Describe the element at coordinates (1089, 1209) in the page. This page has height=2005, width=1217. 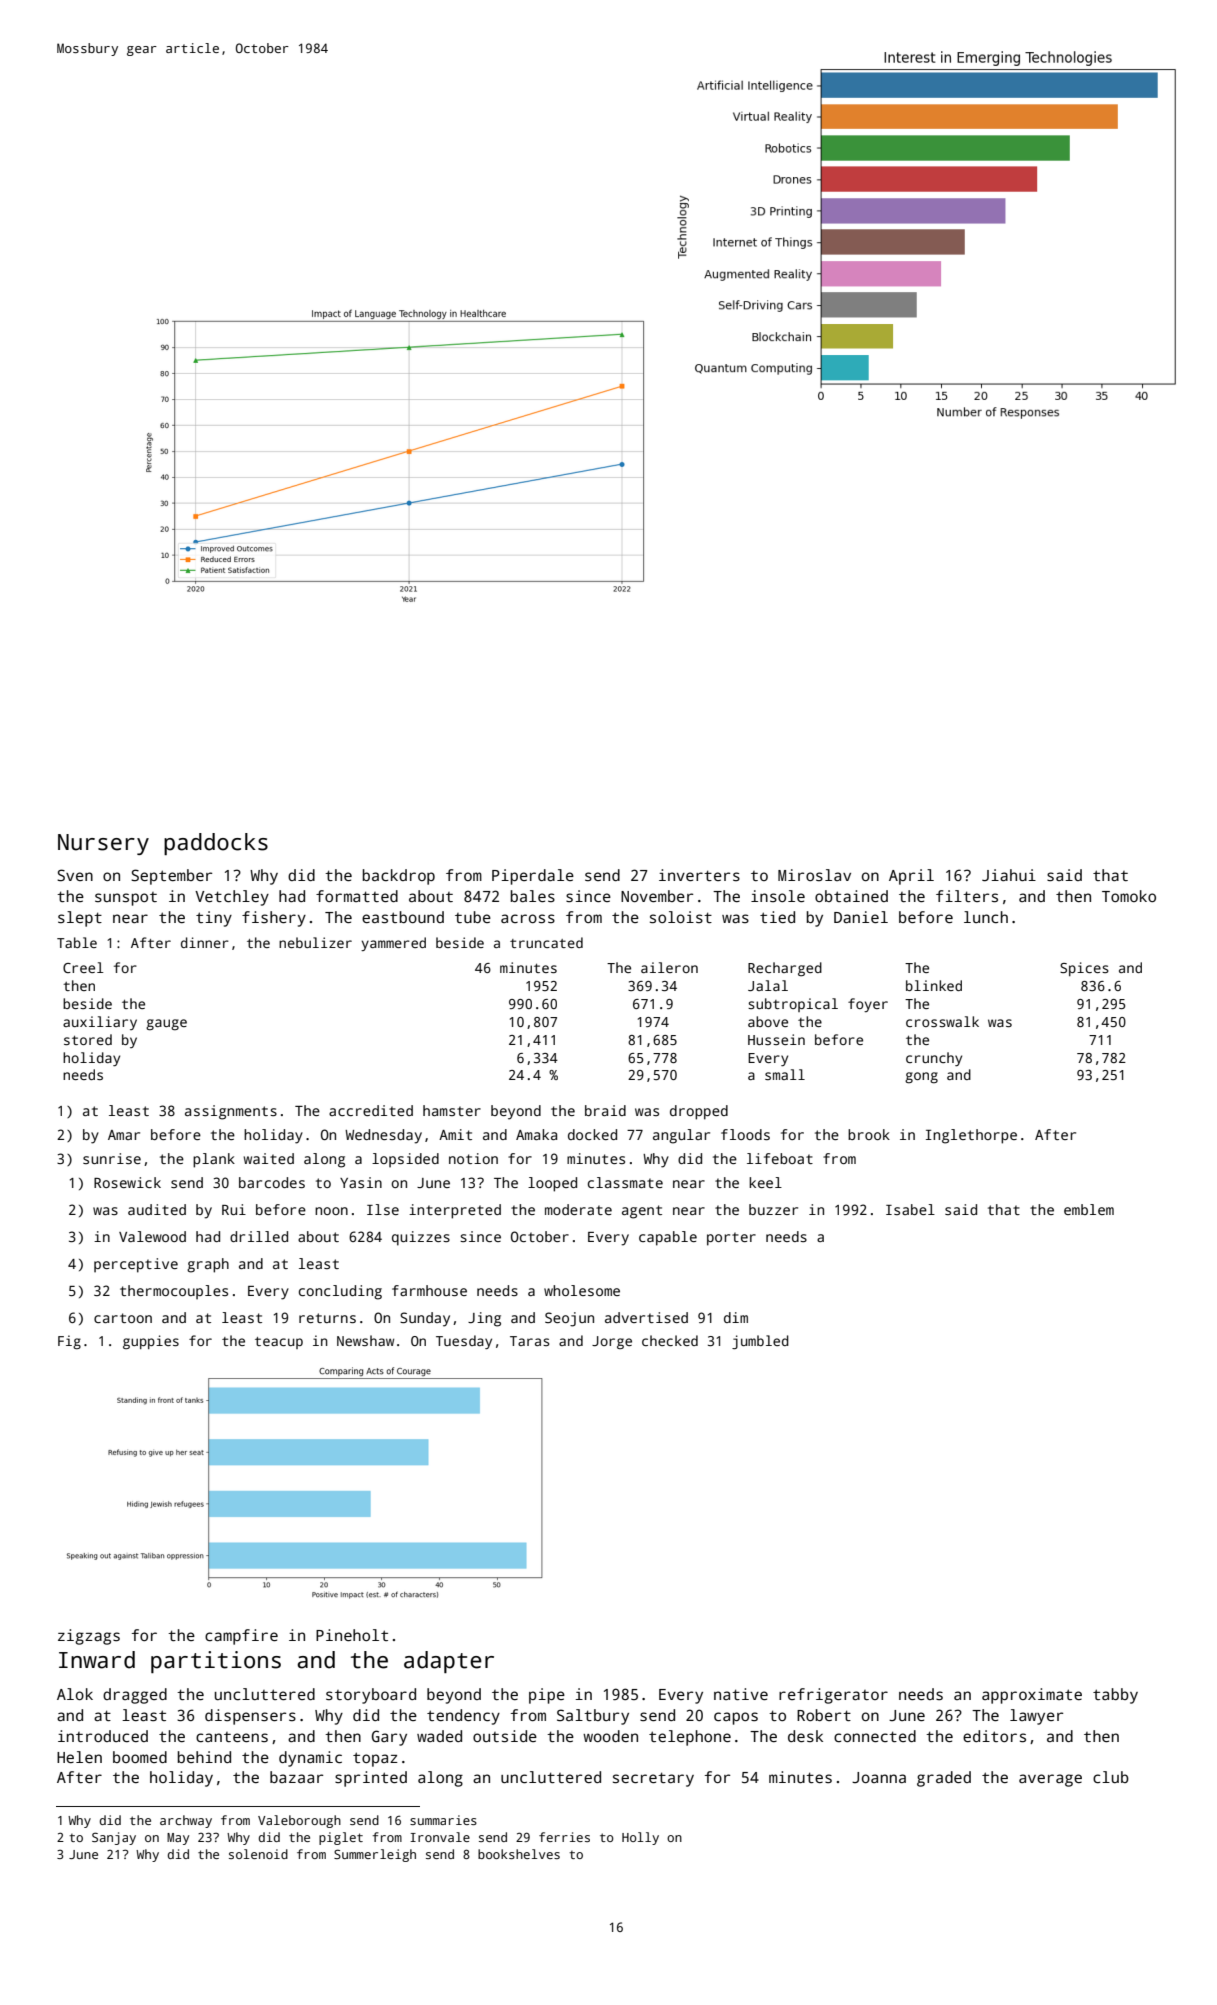
I see `emblem` at that location.
